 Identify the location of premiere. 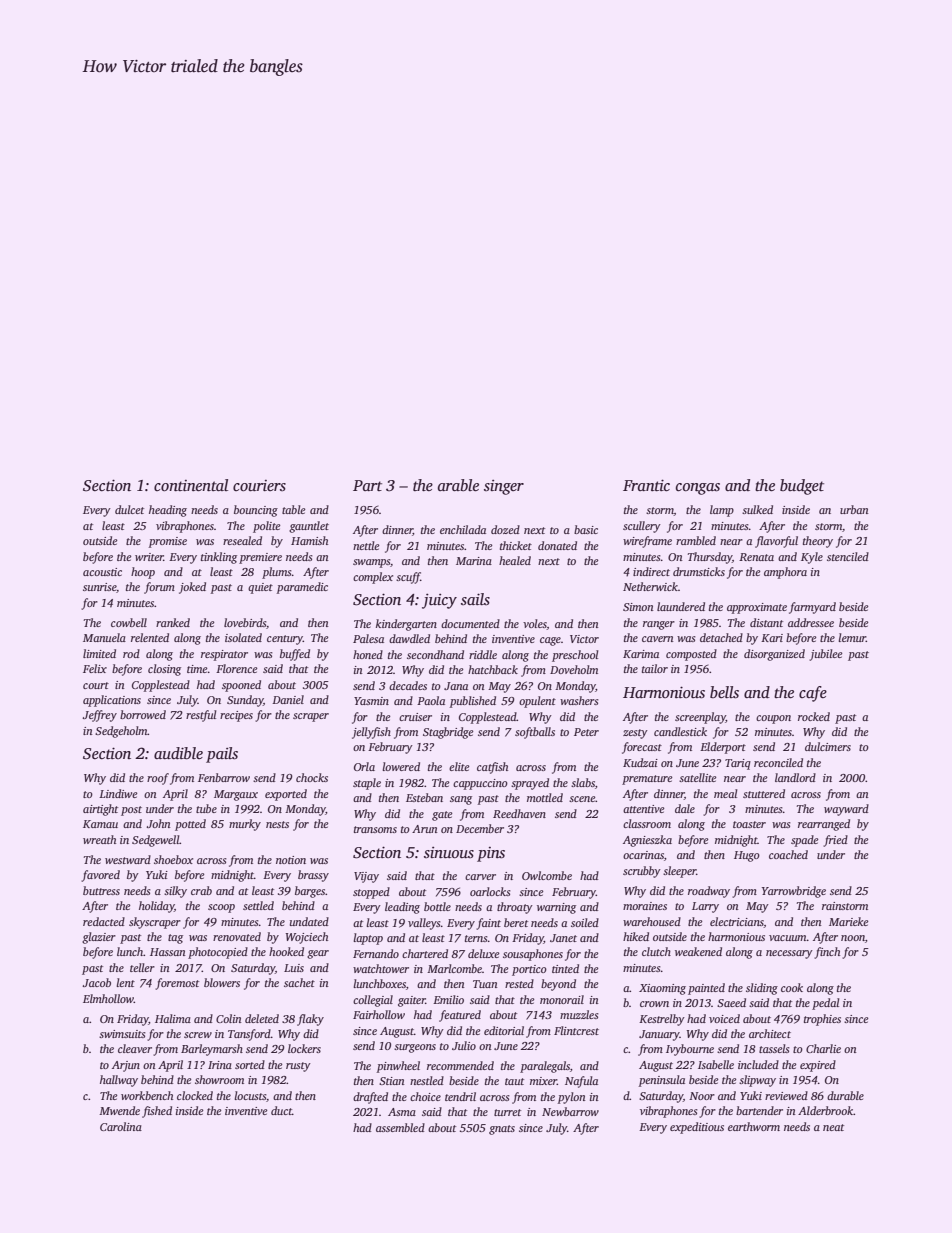
(260, 558).
